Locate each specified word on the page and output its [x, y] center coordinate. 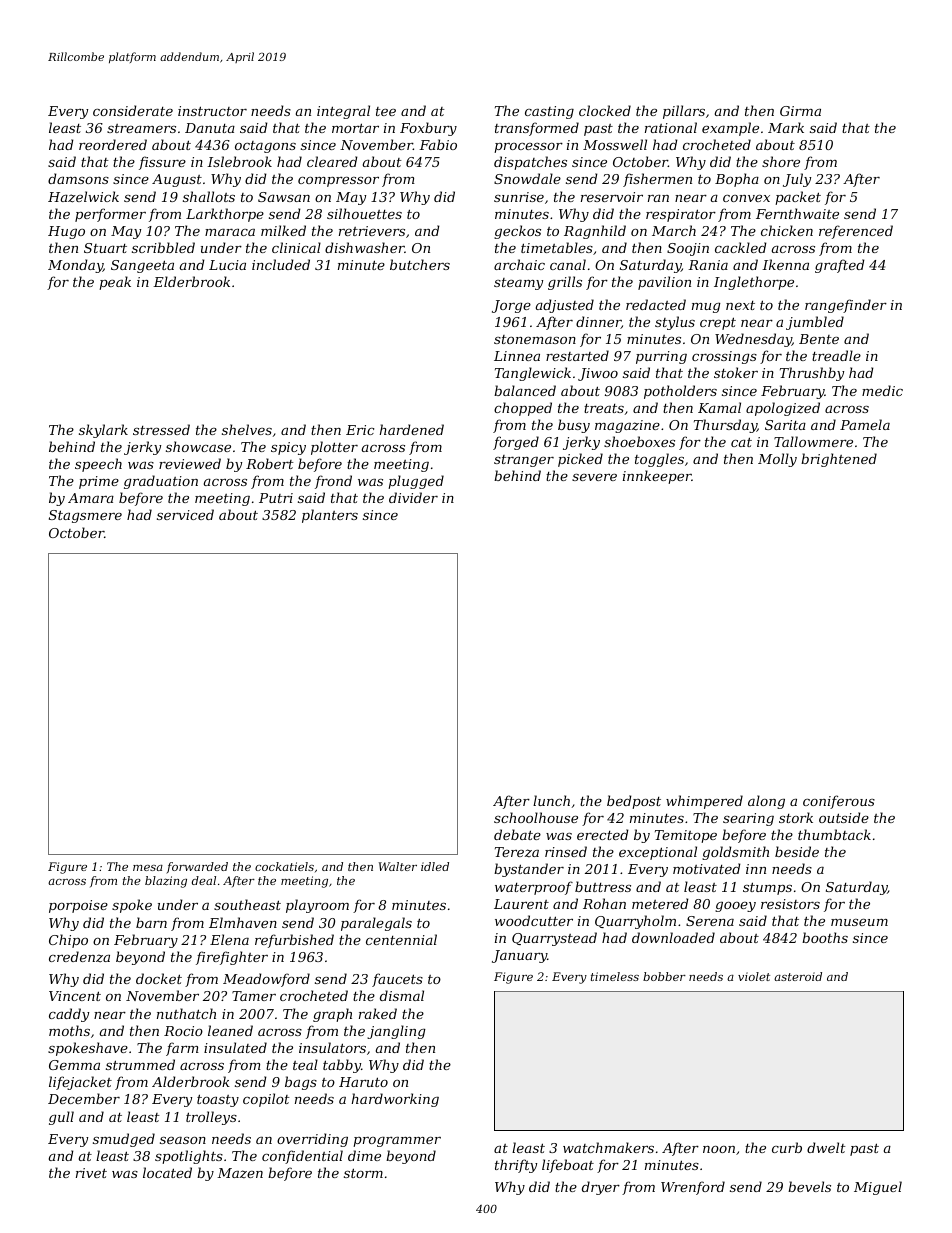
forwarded [197, 868]
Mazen [240, 1173]
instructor [212, 111]
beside [797, 851]
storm [363, 1173]
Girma [800, 111]
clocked [605, 110]
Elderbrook [191, 281]
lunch [551, 800]
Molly [777, 460]
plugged [416, 482]
